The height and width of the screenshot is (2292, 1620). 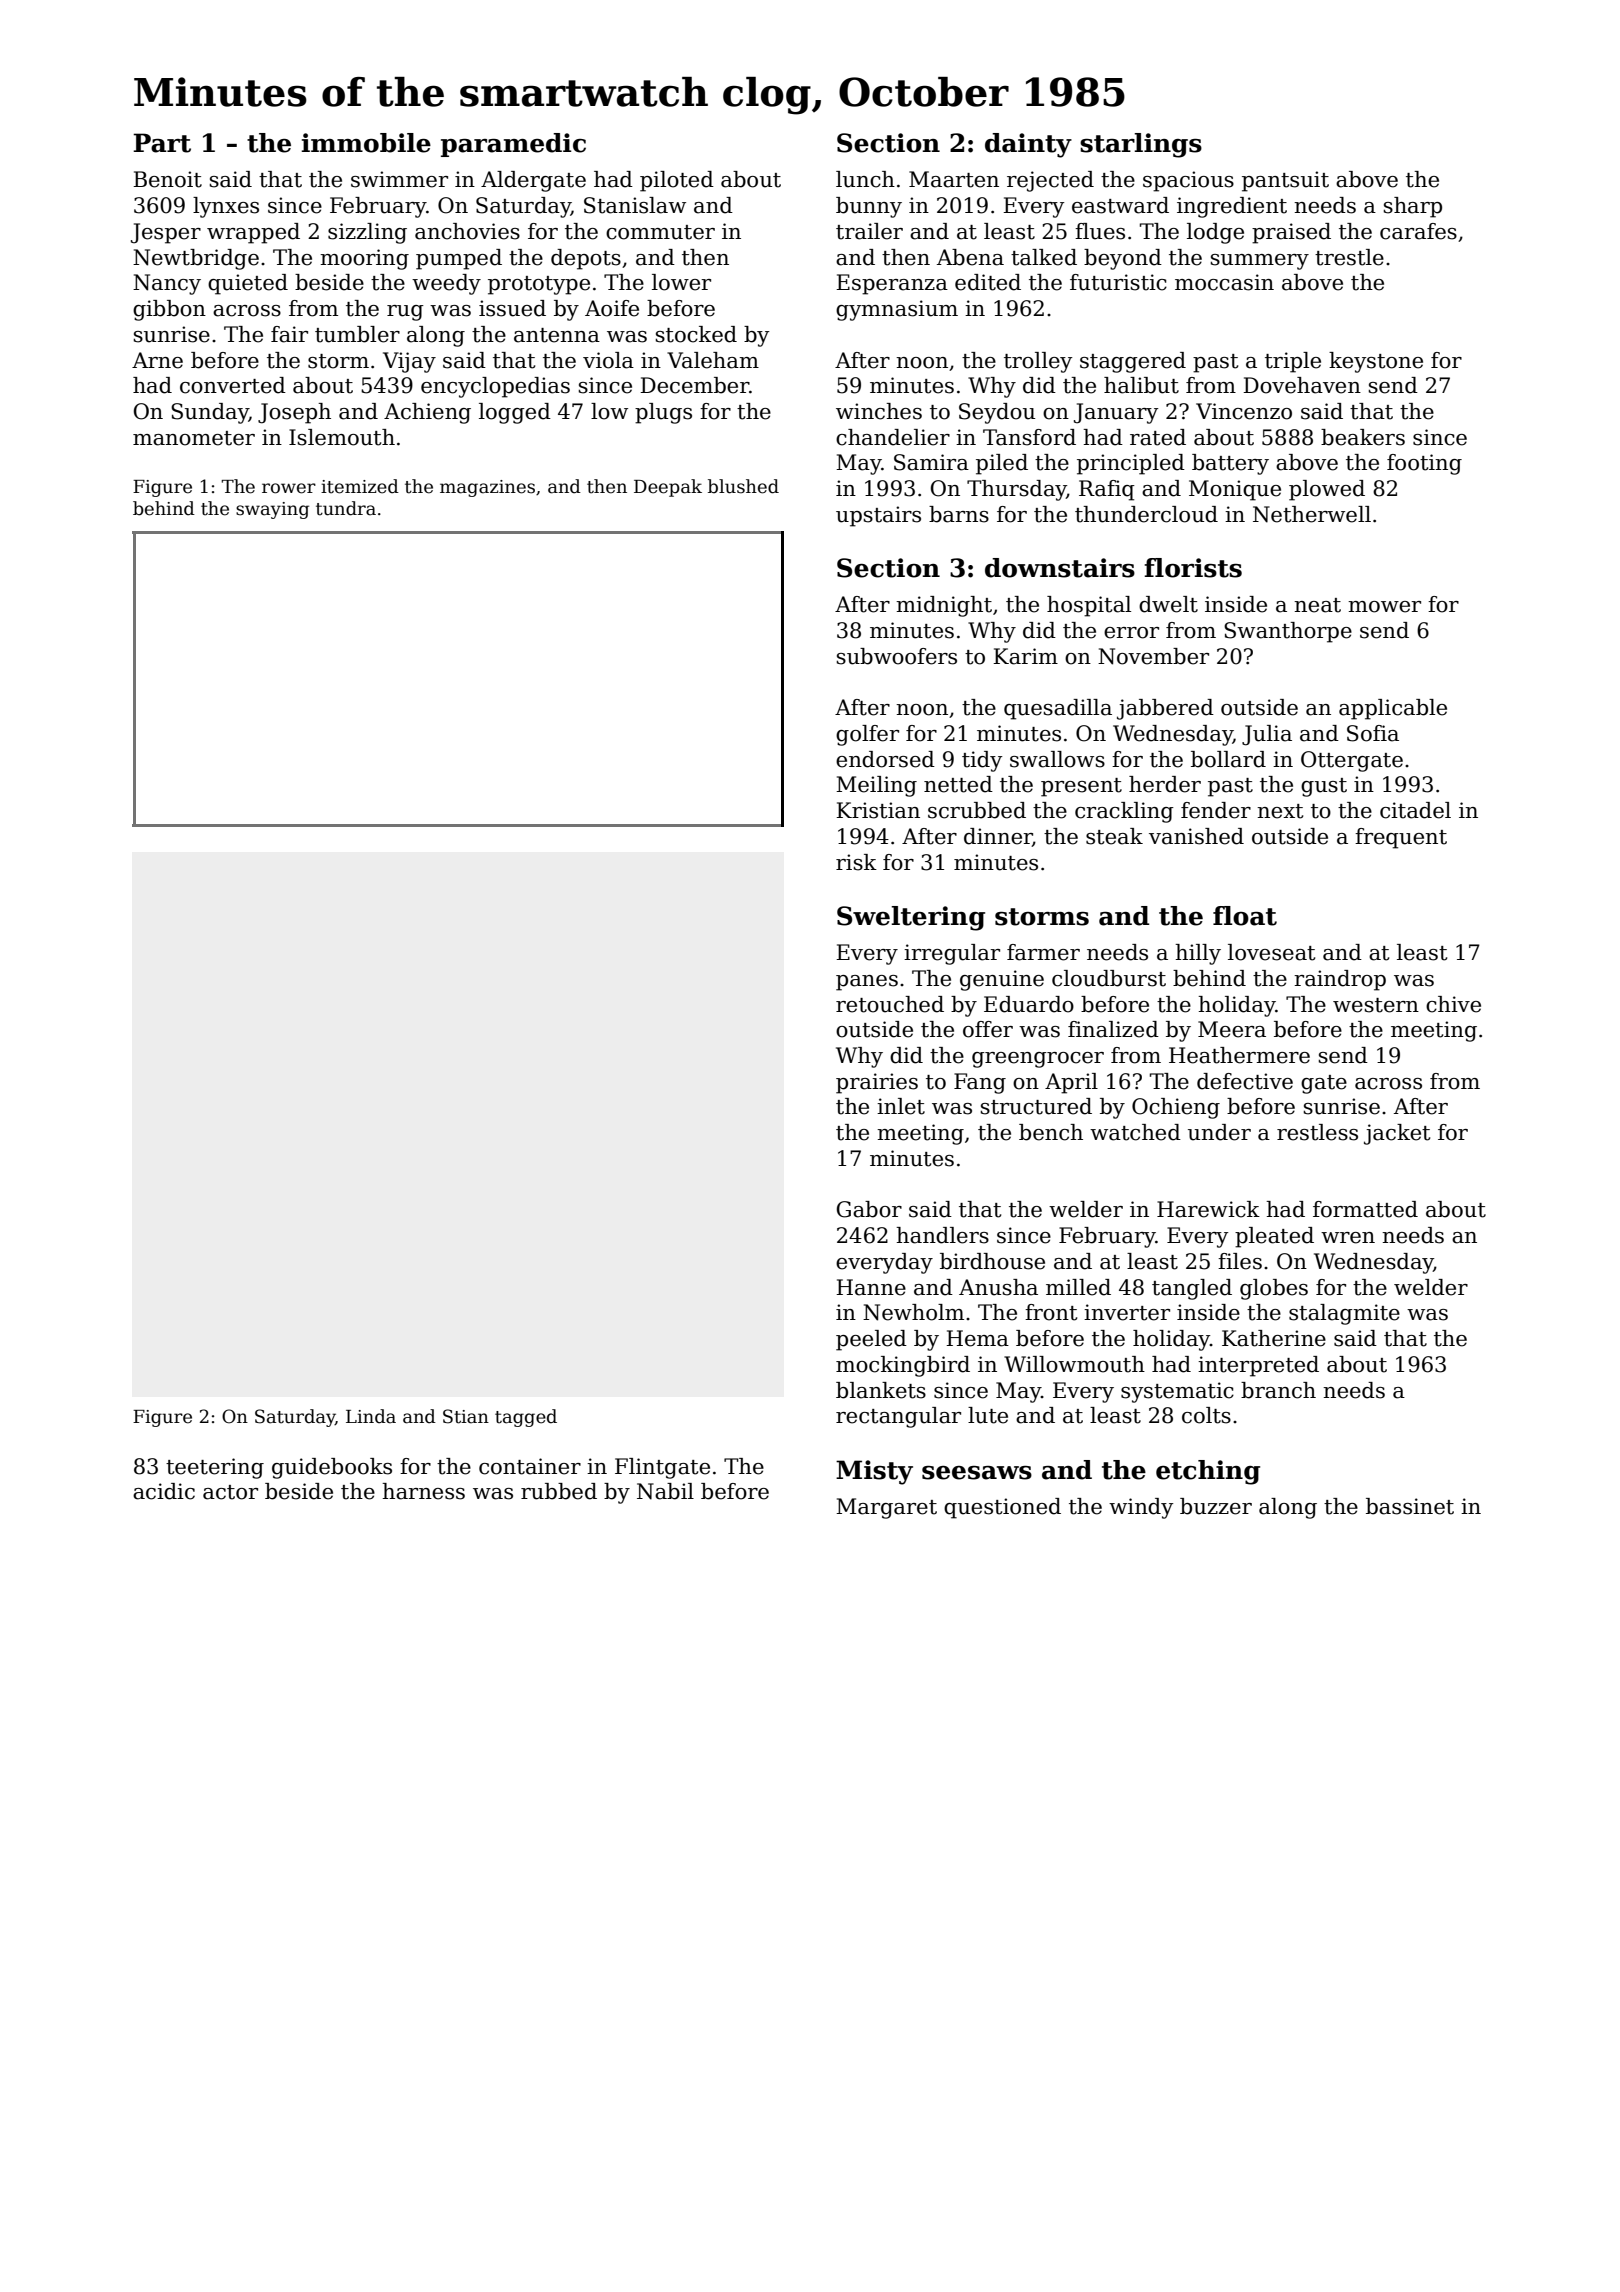 I want to click on swimmer, so click(x=399, y=179).
